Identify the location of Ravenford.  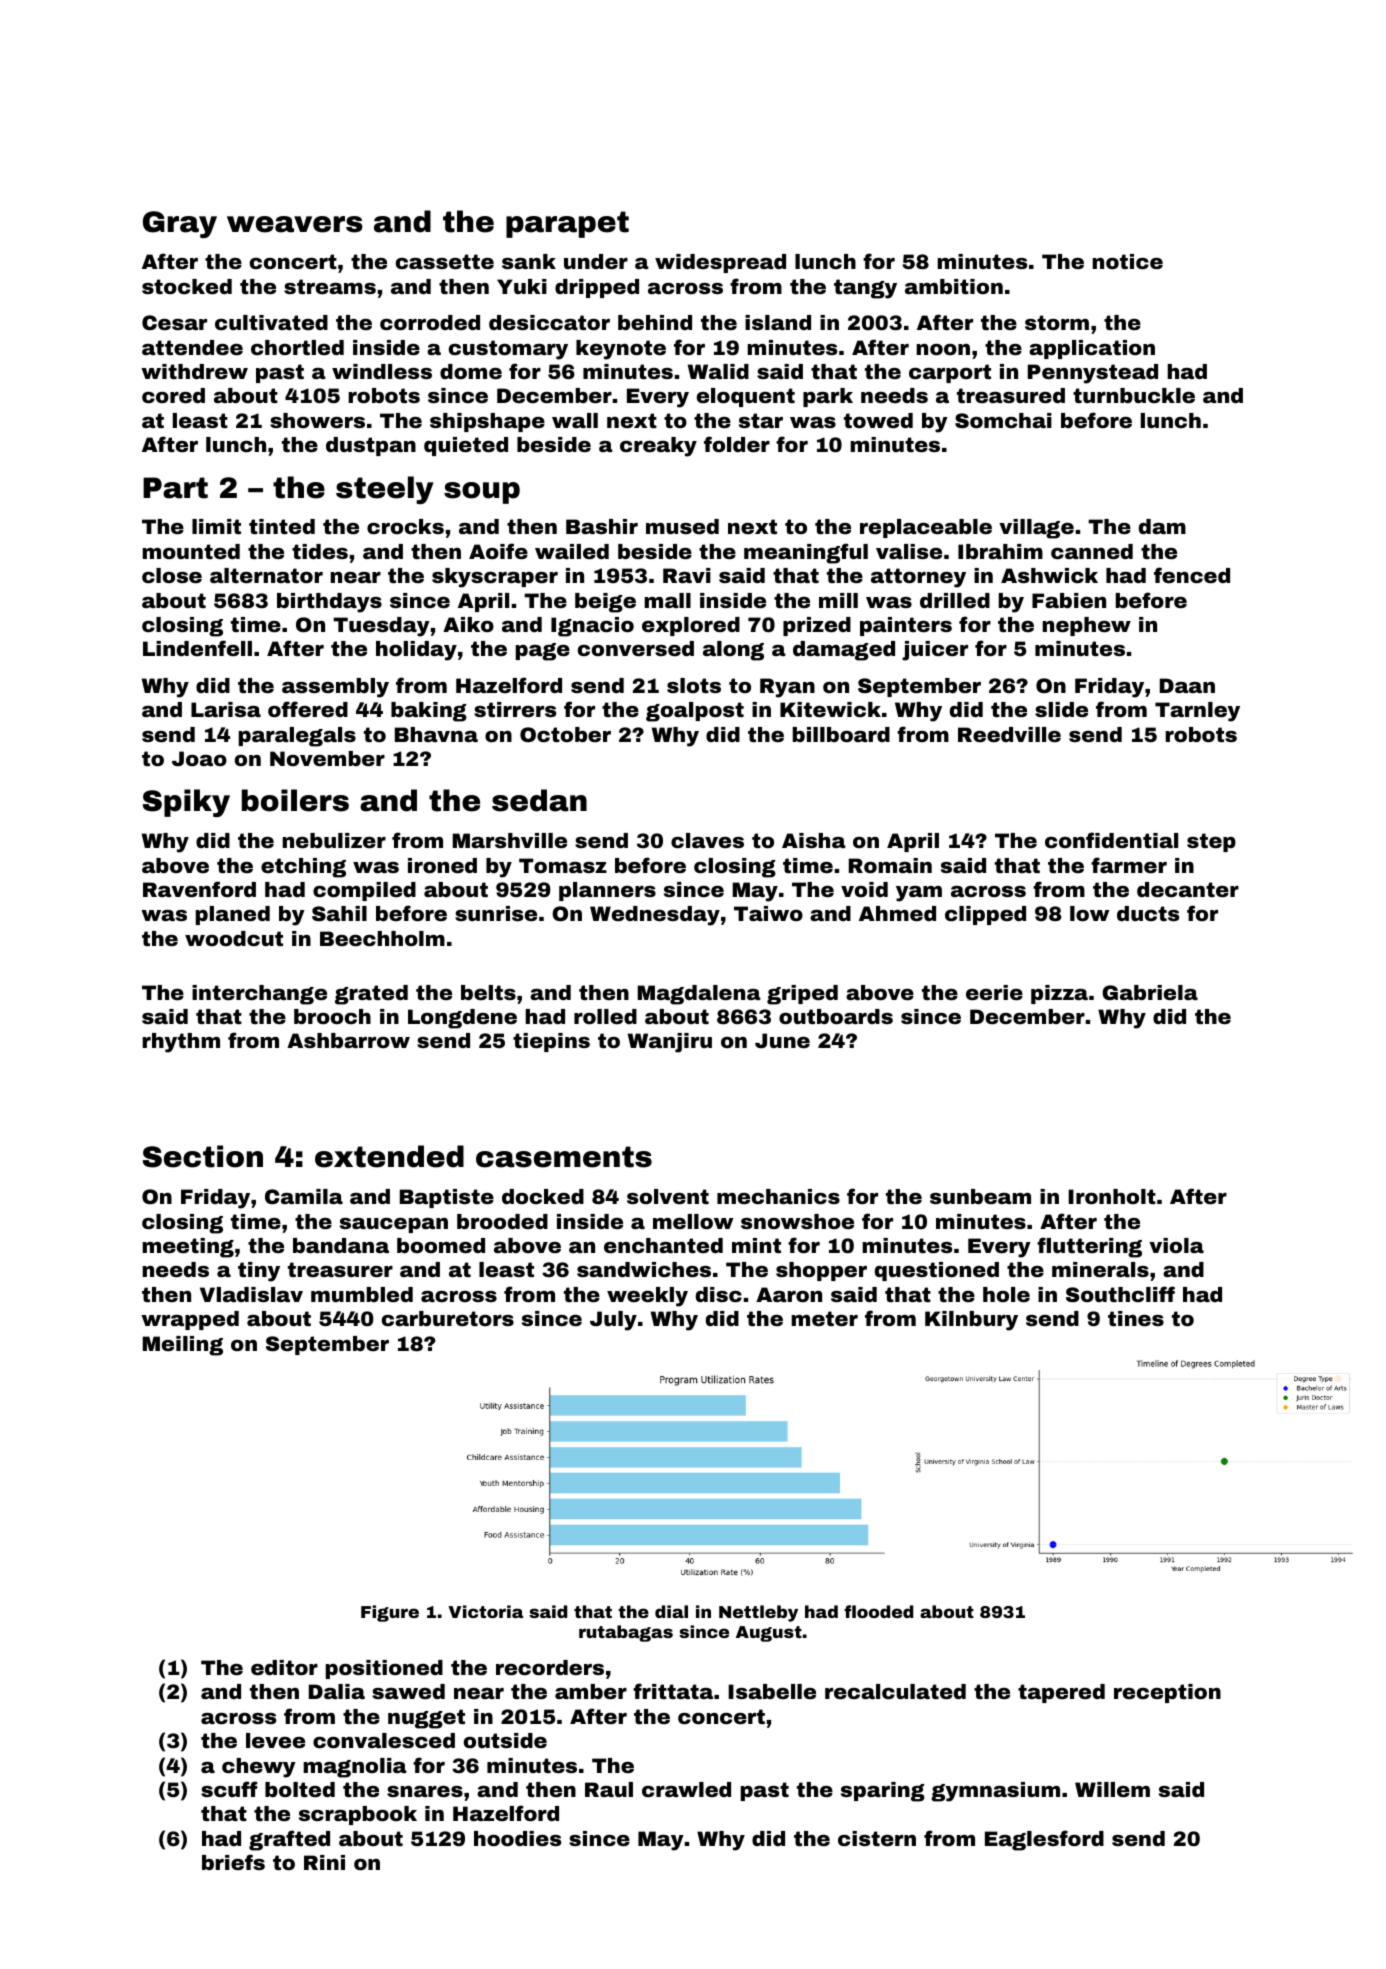
(199, 889).
